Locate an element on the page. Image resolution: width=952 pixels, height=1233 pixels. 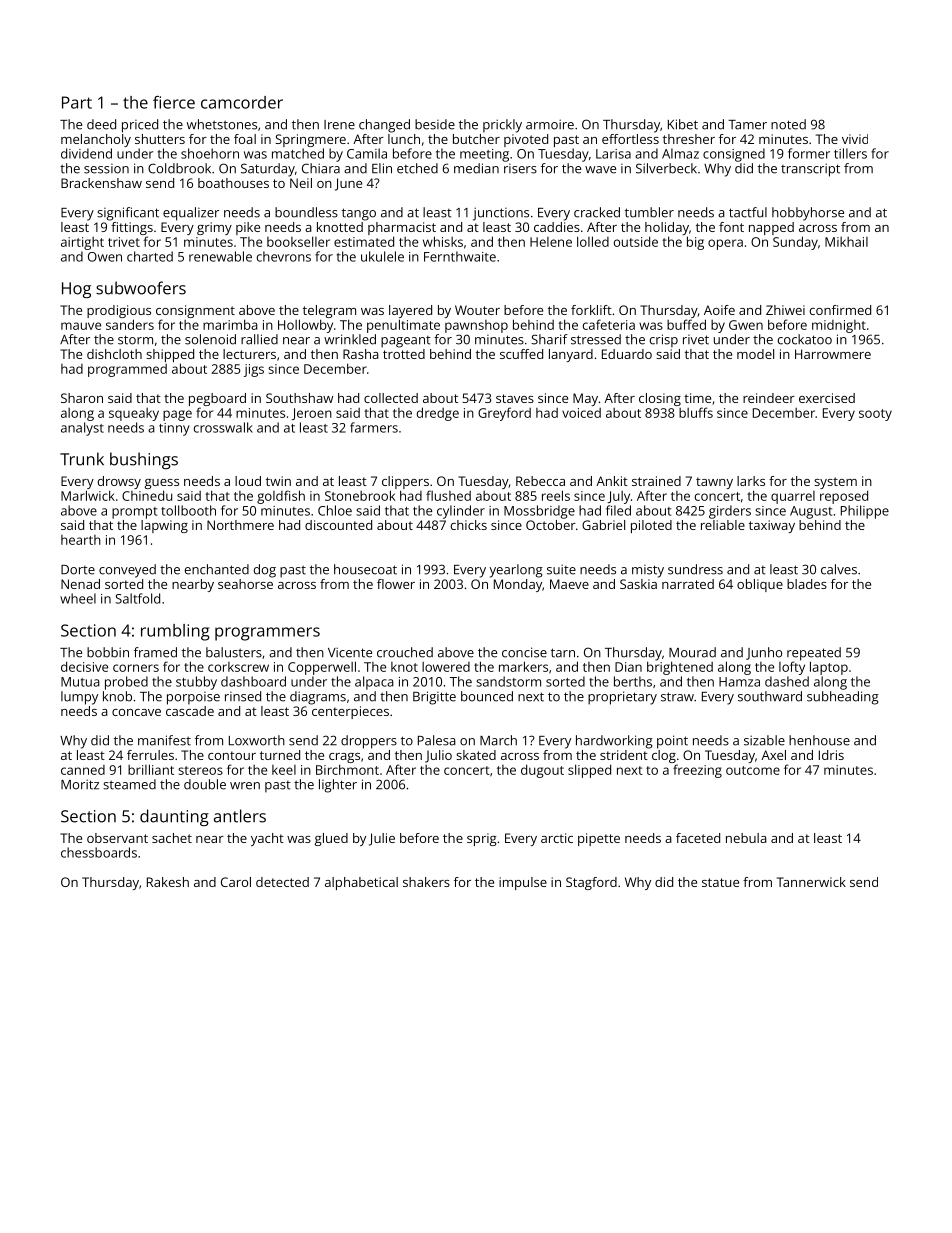
Rakesh is located at coordinates (168, 882).
